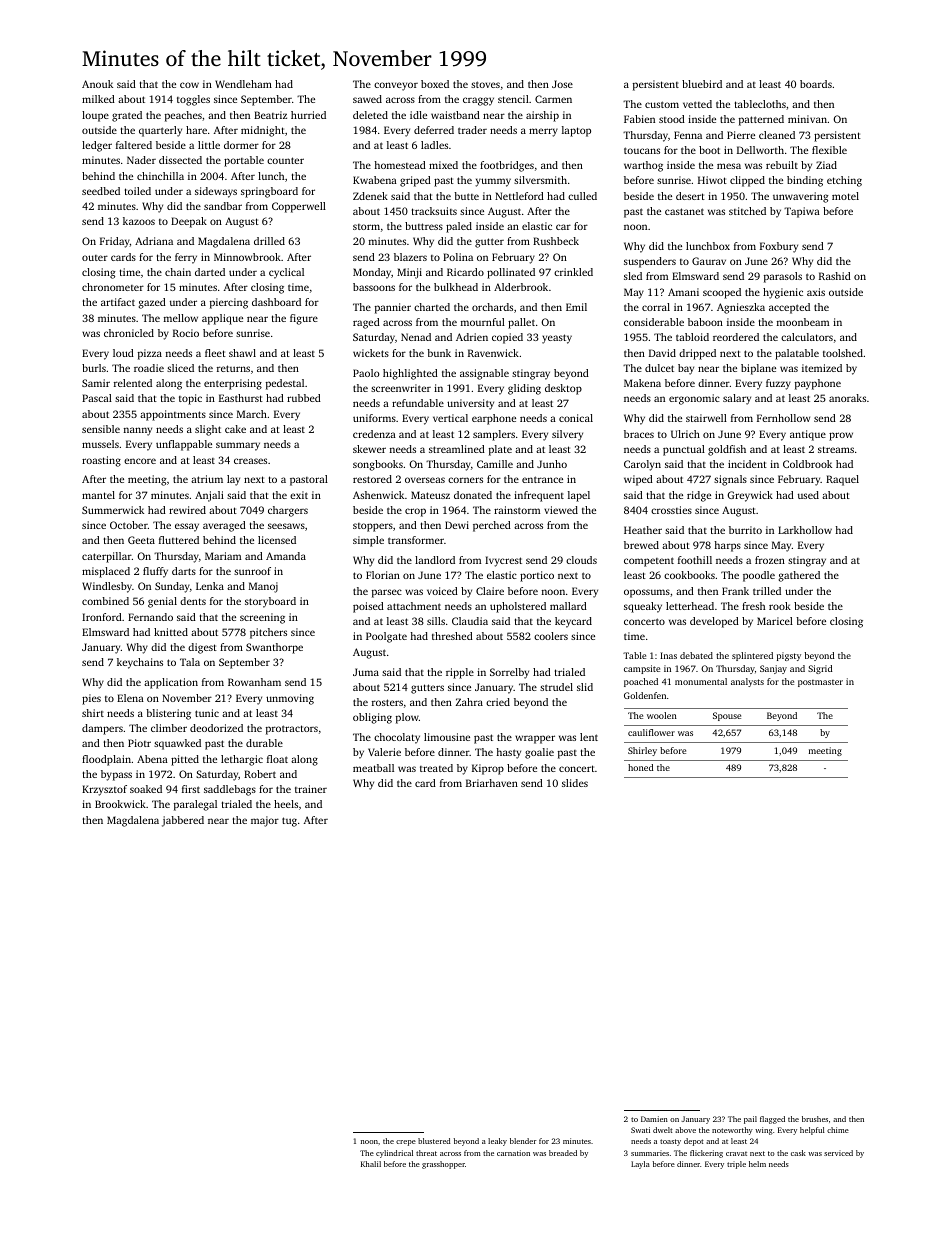 This screenshot has width=952, height=1233. I want to click on gathered, so click(799, 576).
